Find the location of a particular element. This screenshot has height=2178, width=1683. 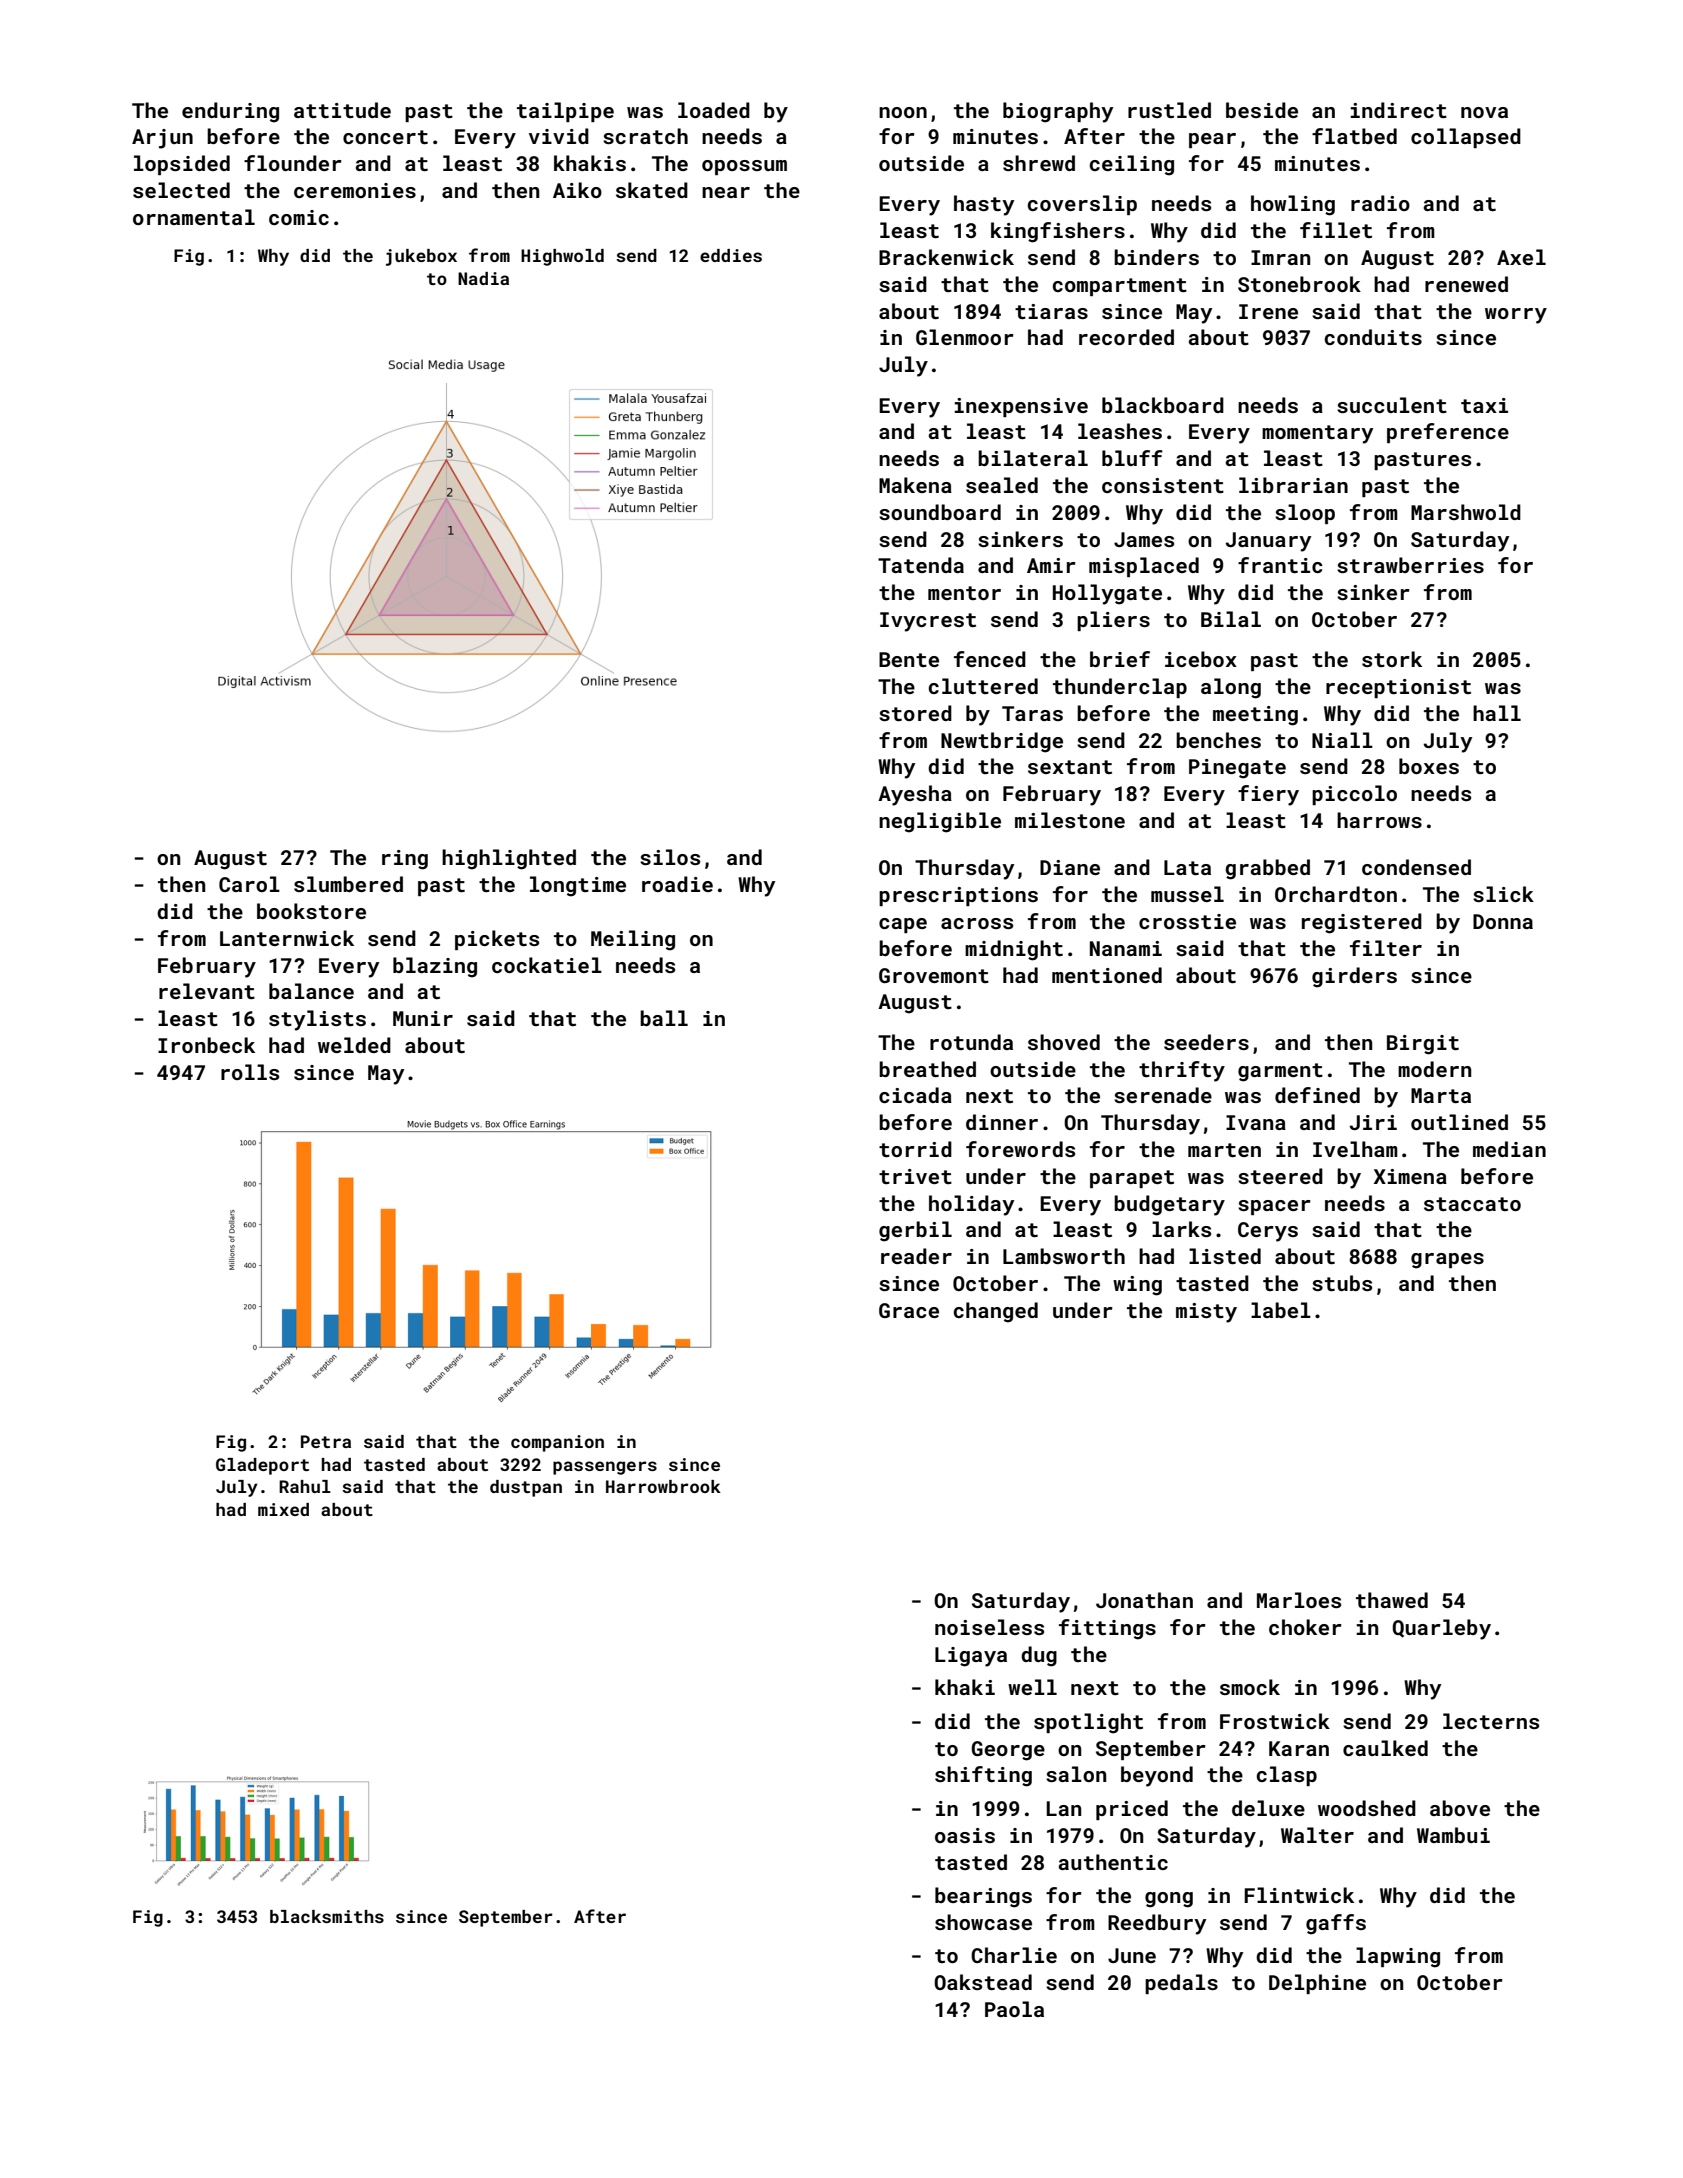

blacksmiths is located at coordinates (327, 1916).
